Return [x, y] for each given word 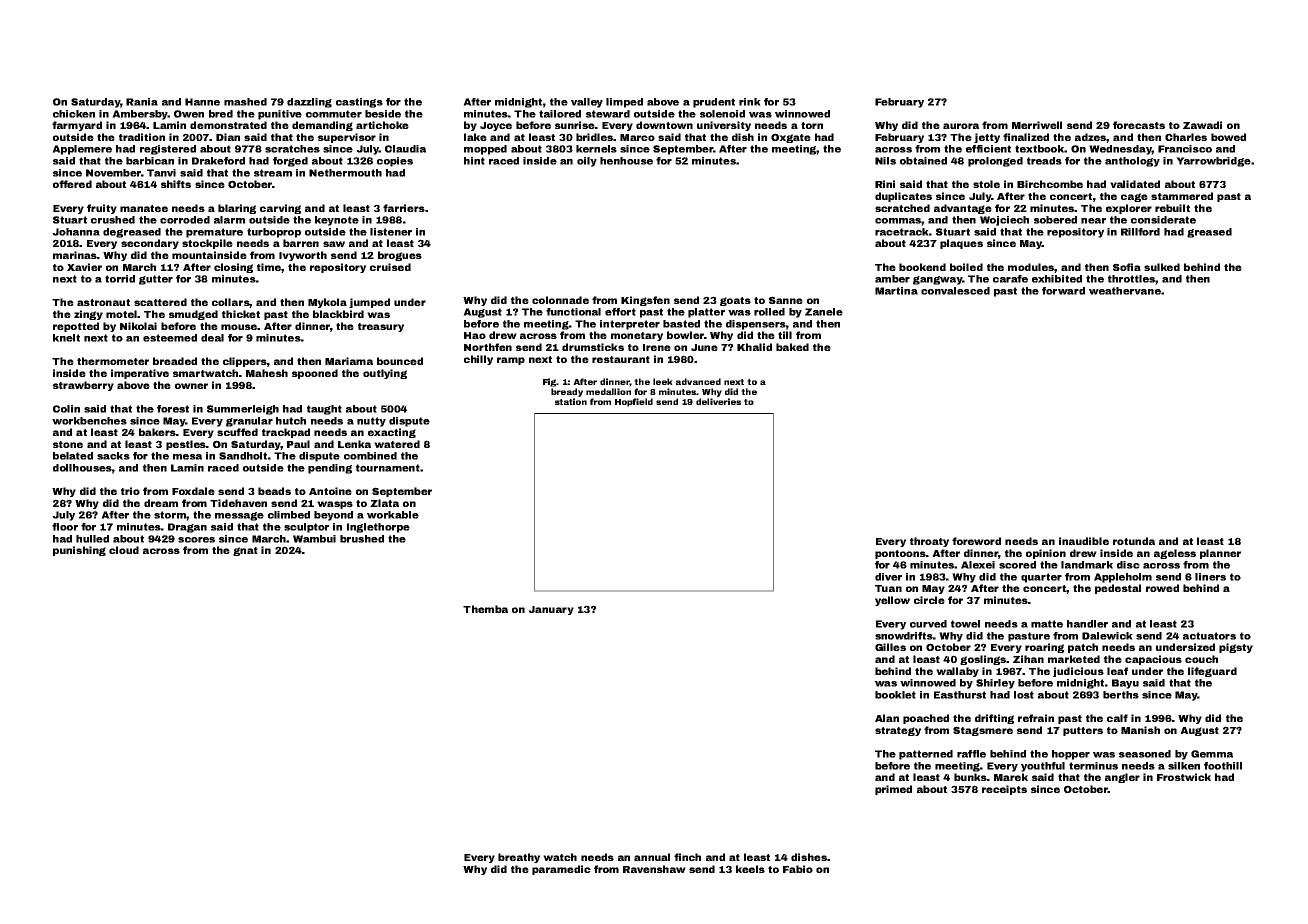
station [571, 401]
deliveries [718, 401]
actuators [1209, 636]
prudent [714, 103]
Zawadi [1202, 125]
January [551, 610]
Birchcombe [1050, 184]
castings [359, 103]
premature [214, 233]
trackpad [286, 433]
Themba [485, 609]
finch [687, 857]
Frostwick [1184, 777]
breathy [519, 858]
